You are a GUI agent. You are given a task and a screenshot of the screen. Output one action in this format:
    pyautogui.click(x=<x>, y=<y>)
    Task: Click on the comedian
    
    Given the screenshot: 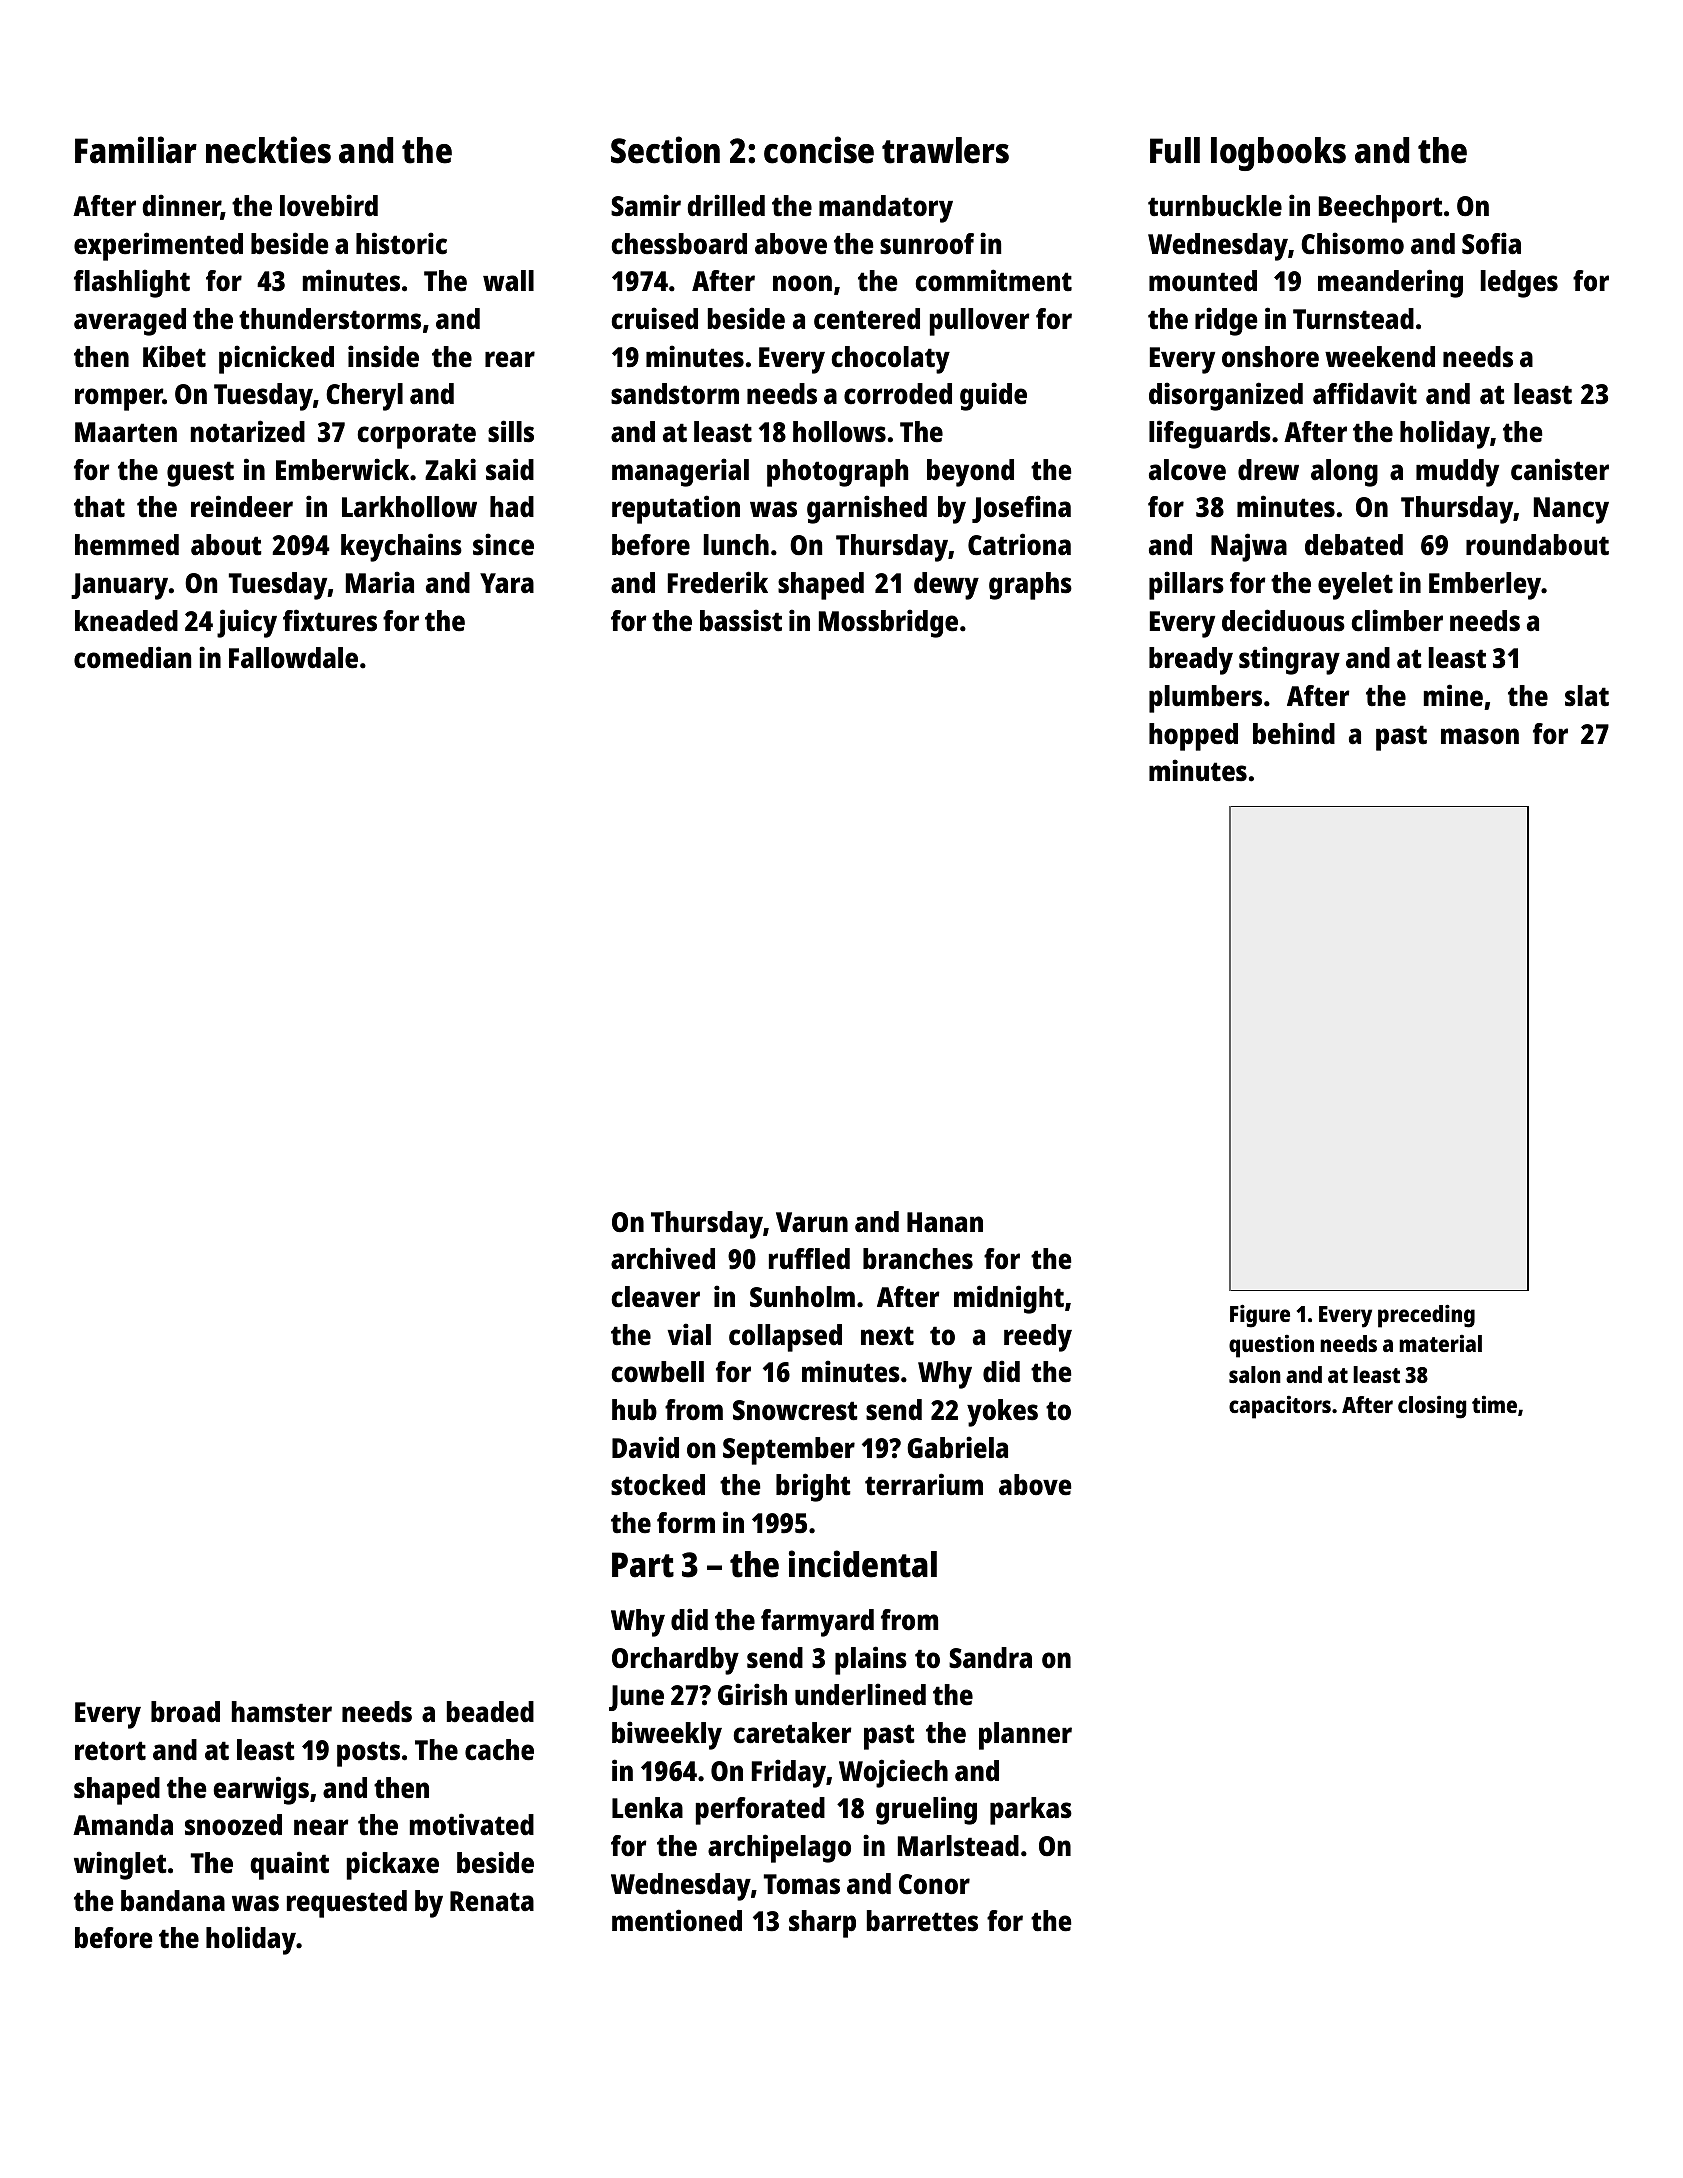 What is the action you would take?
    pyautogui.click(x=132, y=657)
